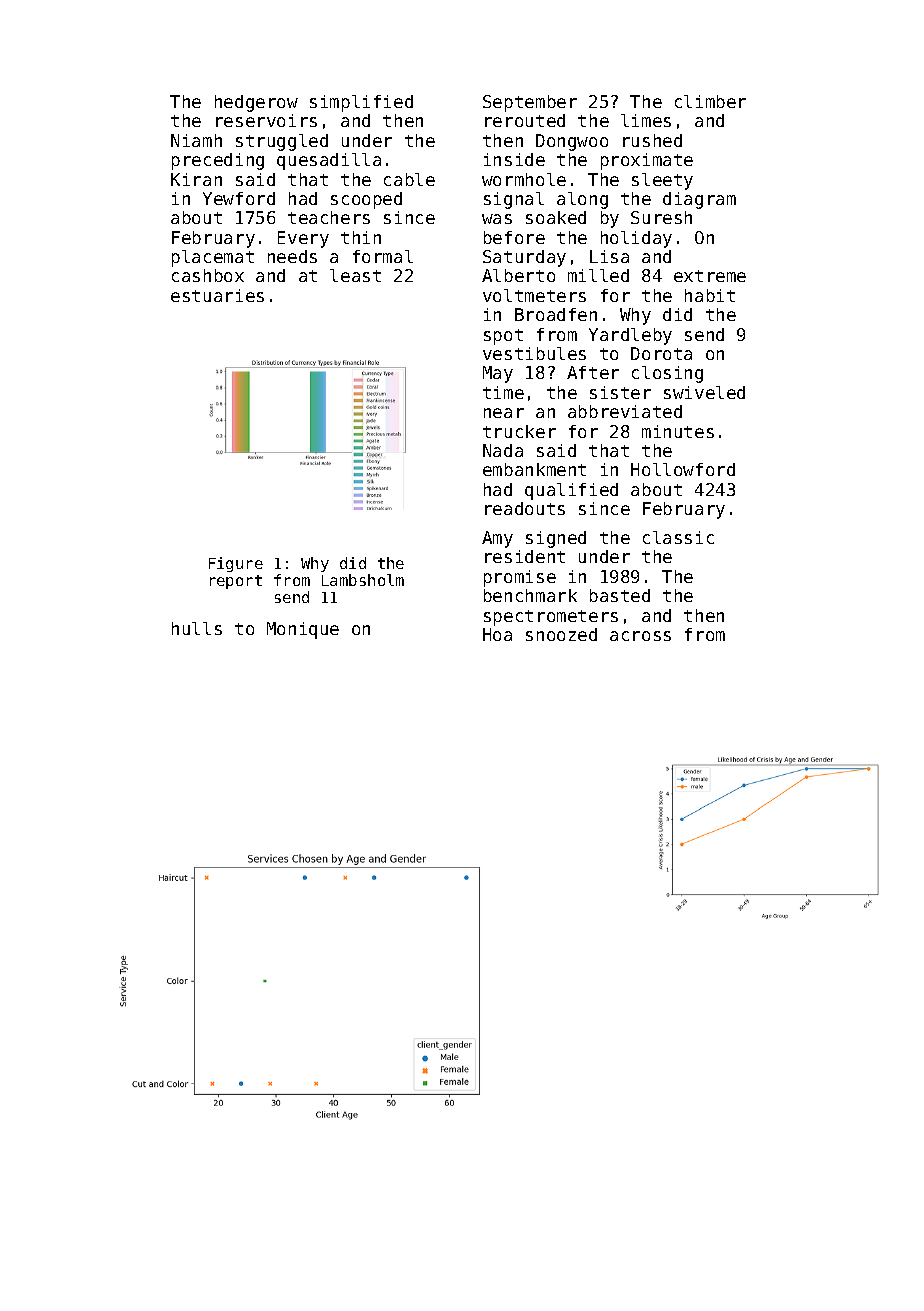 The image size is (924, 1311). What do you see at coordinates (683, 469) in the document?
I see `Hollowford` at bounding box center [683, 469].
